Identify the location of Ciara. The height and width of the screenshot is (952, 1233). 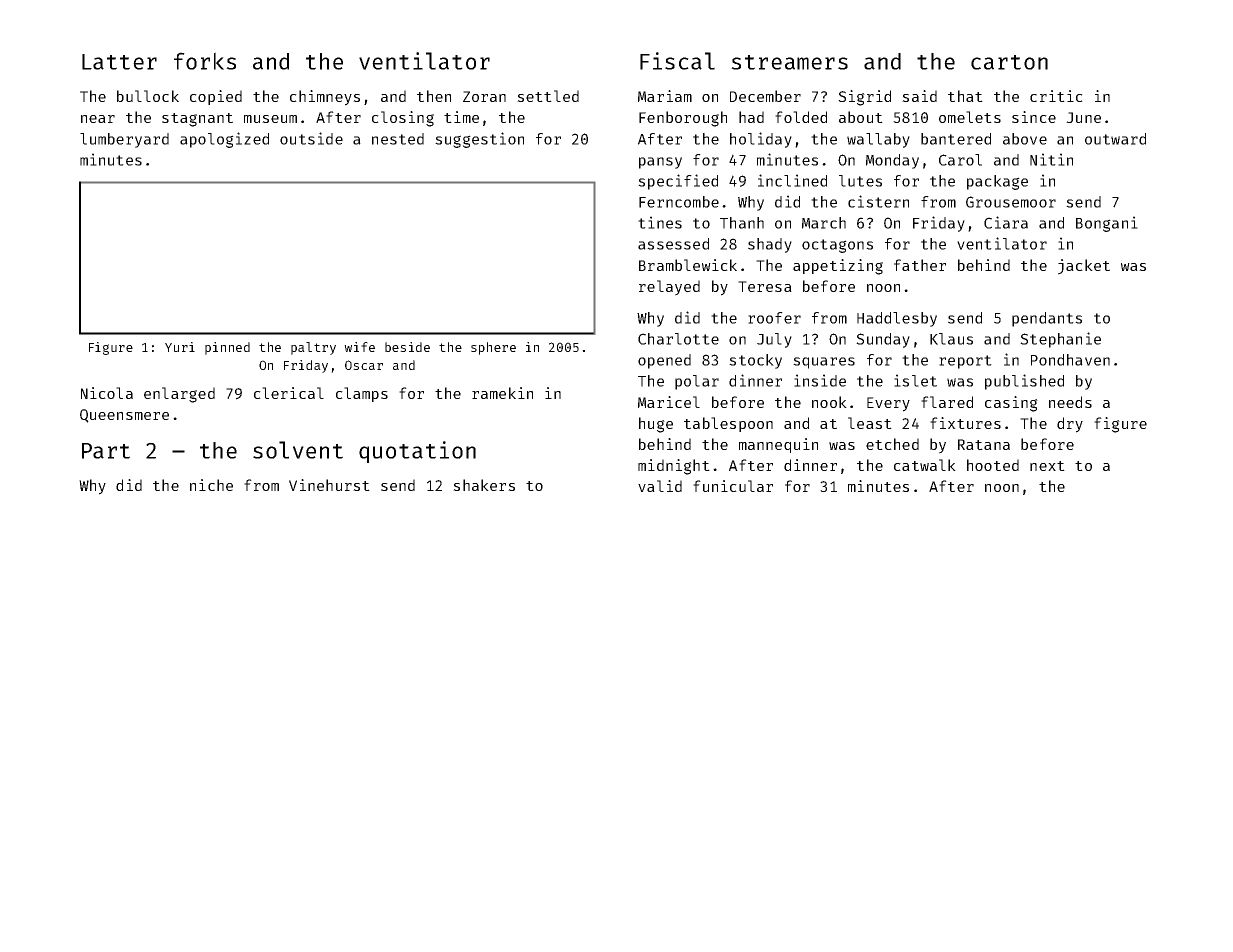
(1006, 222).
